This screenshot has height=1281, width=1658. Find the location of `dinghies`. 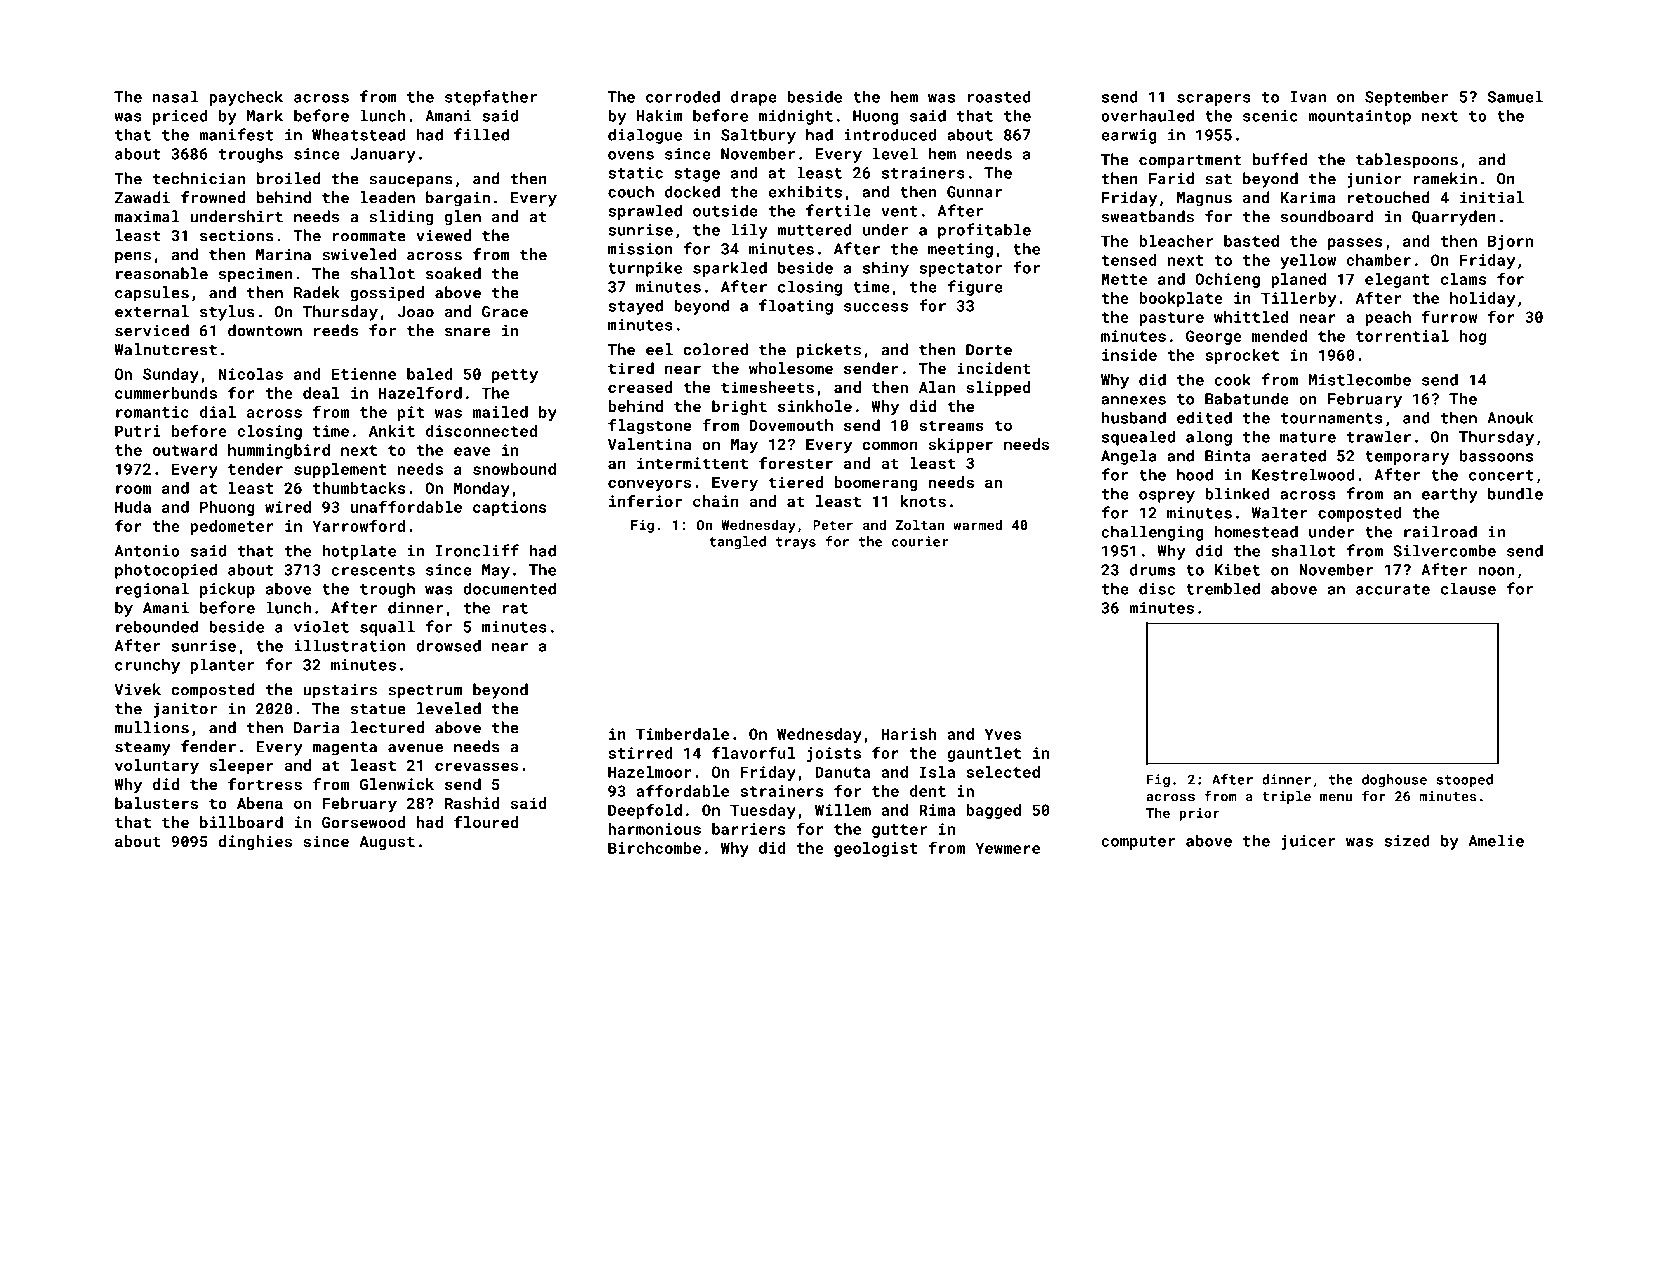

dinghies is located at coordinates (255, 842).
